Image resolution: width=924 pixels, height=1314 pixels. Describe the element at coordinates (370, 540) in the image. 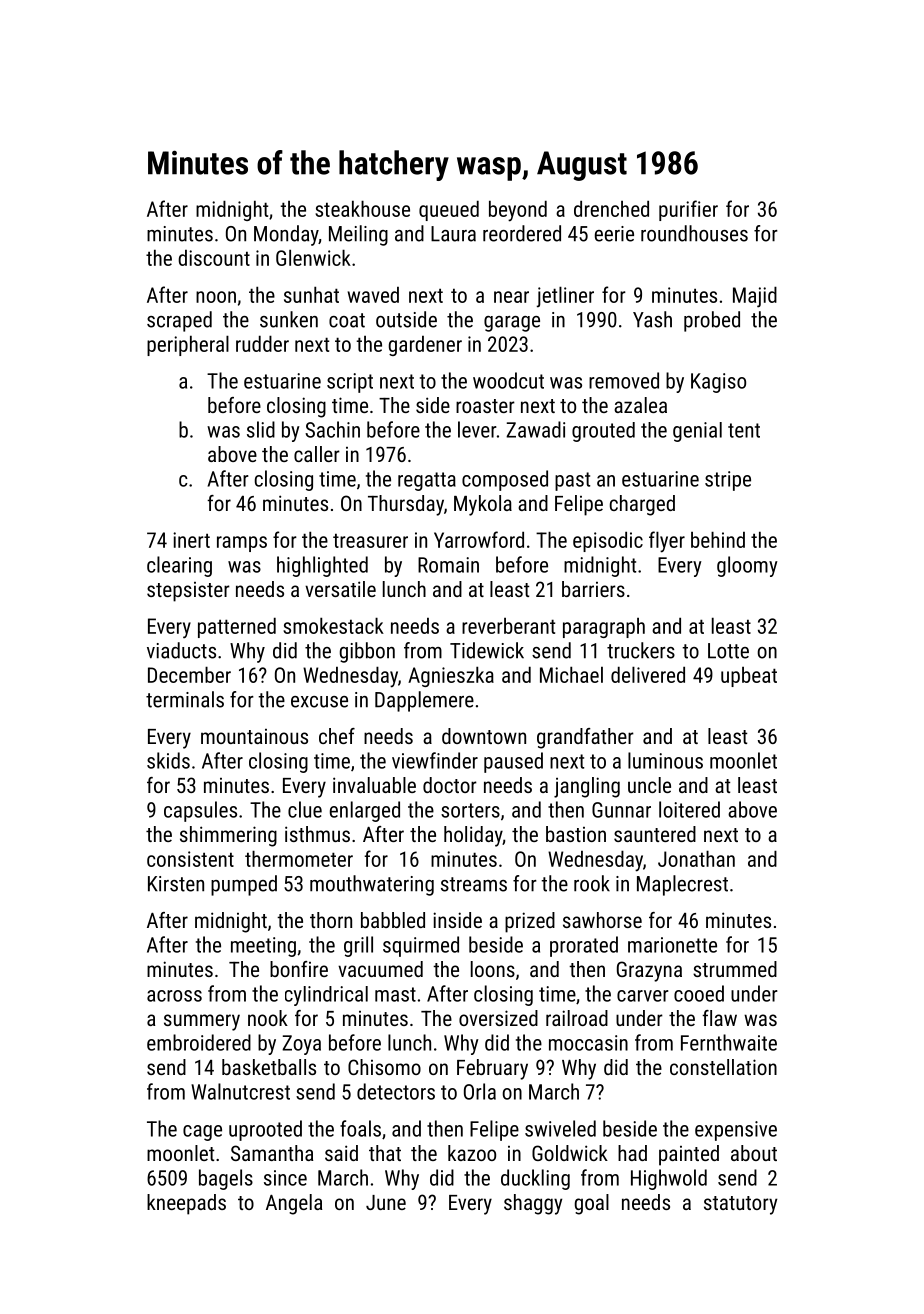

I see `treasurer` at that location.
